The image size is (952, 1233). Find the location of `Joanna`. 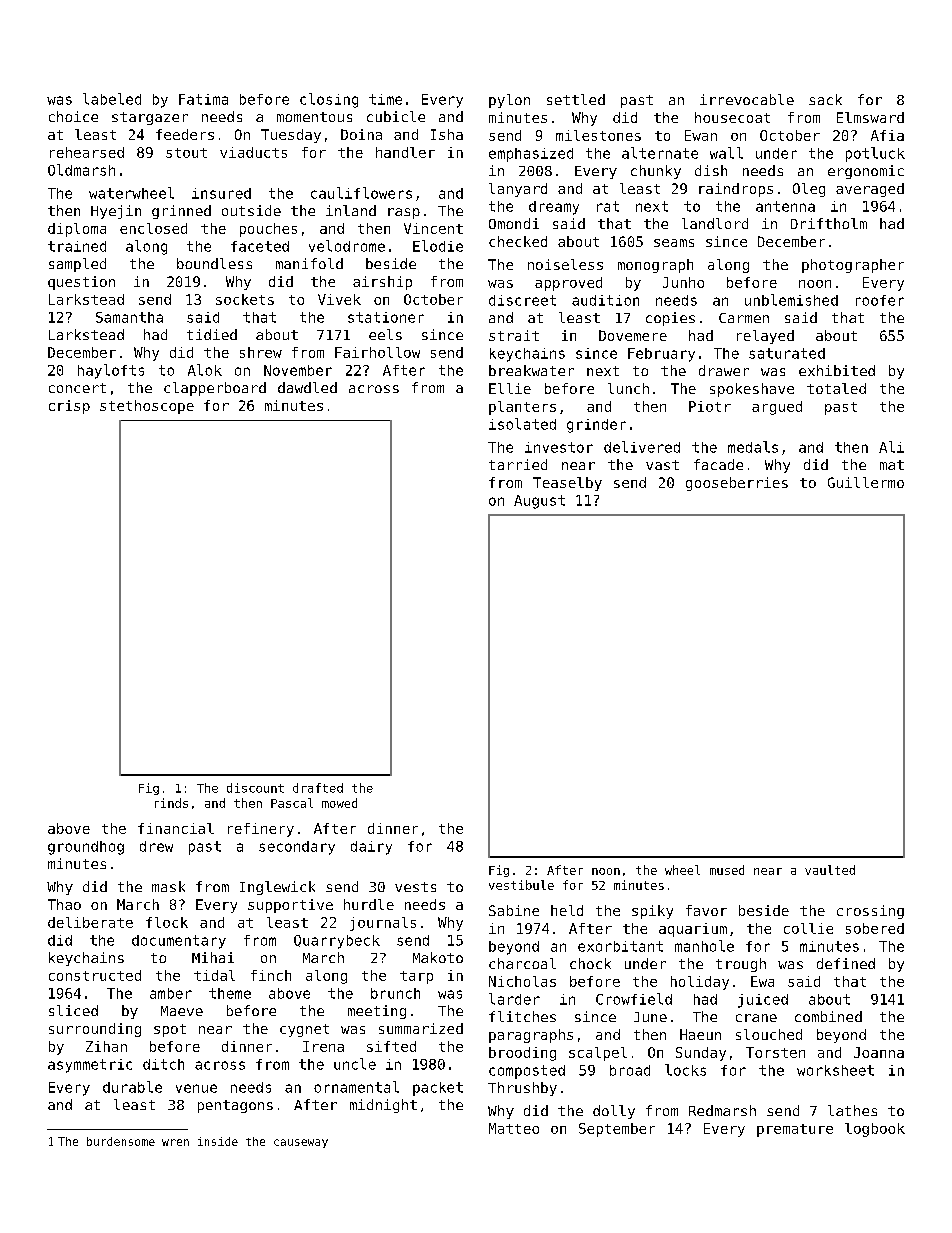

Joanna is located at coordinates (879, 1052).
